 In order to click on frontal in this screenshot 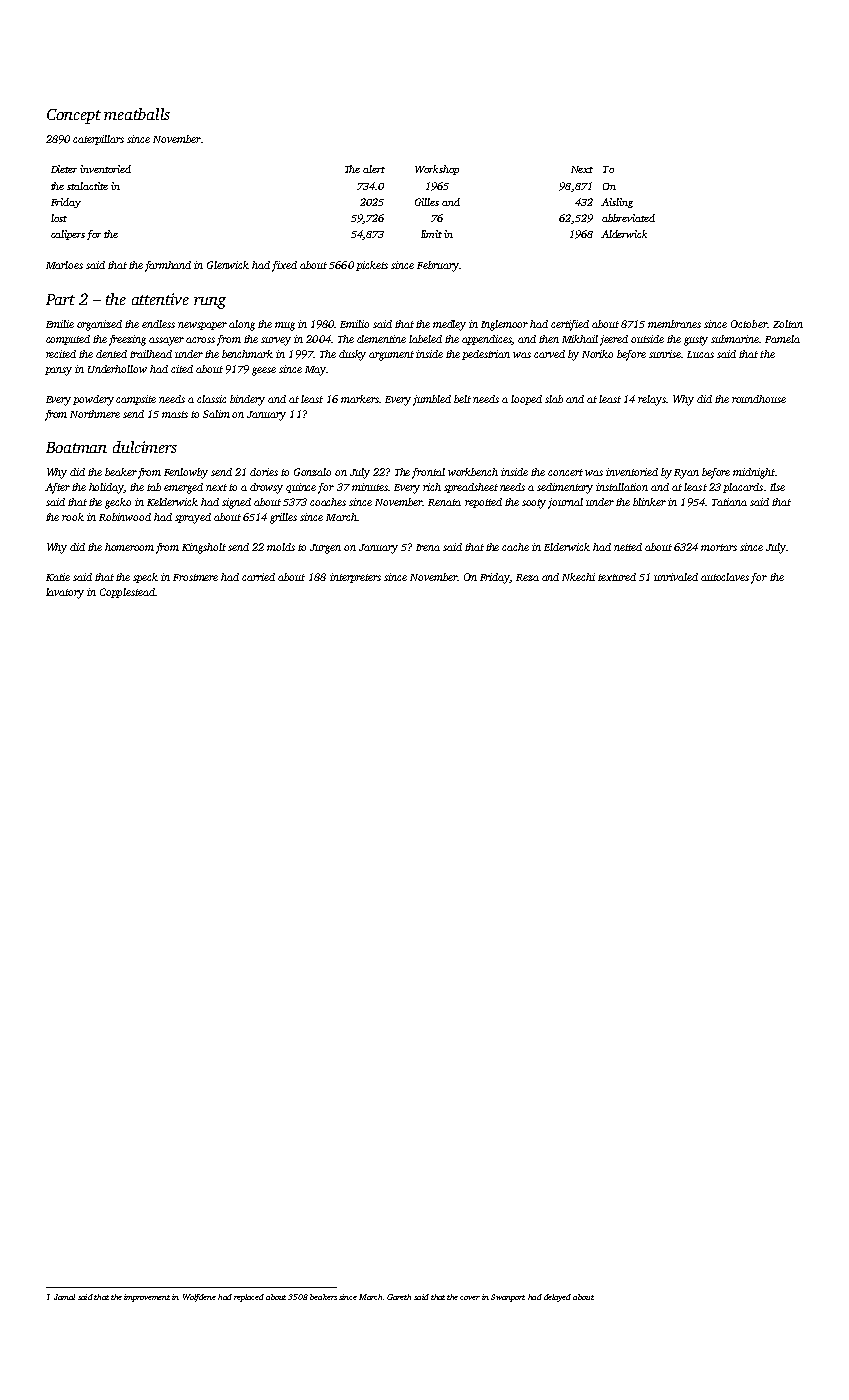, I will do `click(428, 473)`.
